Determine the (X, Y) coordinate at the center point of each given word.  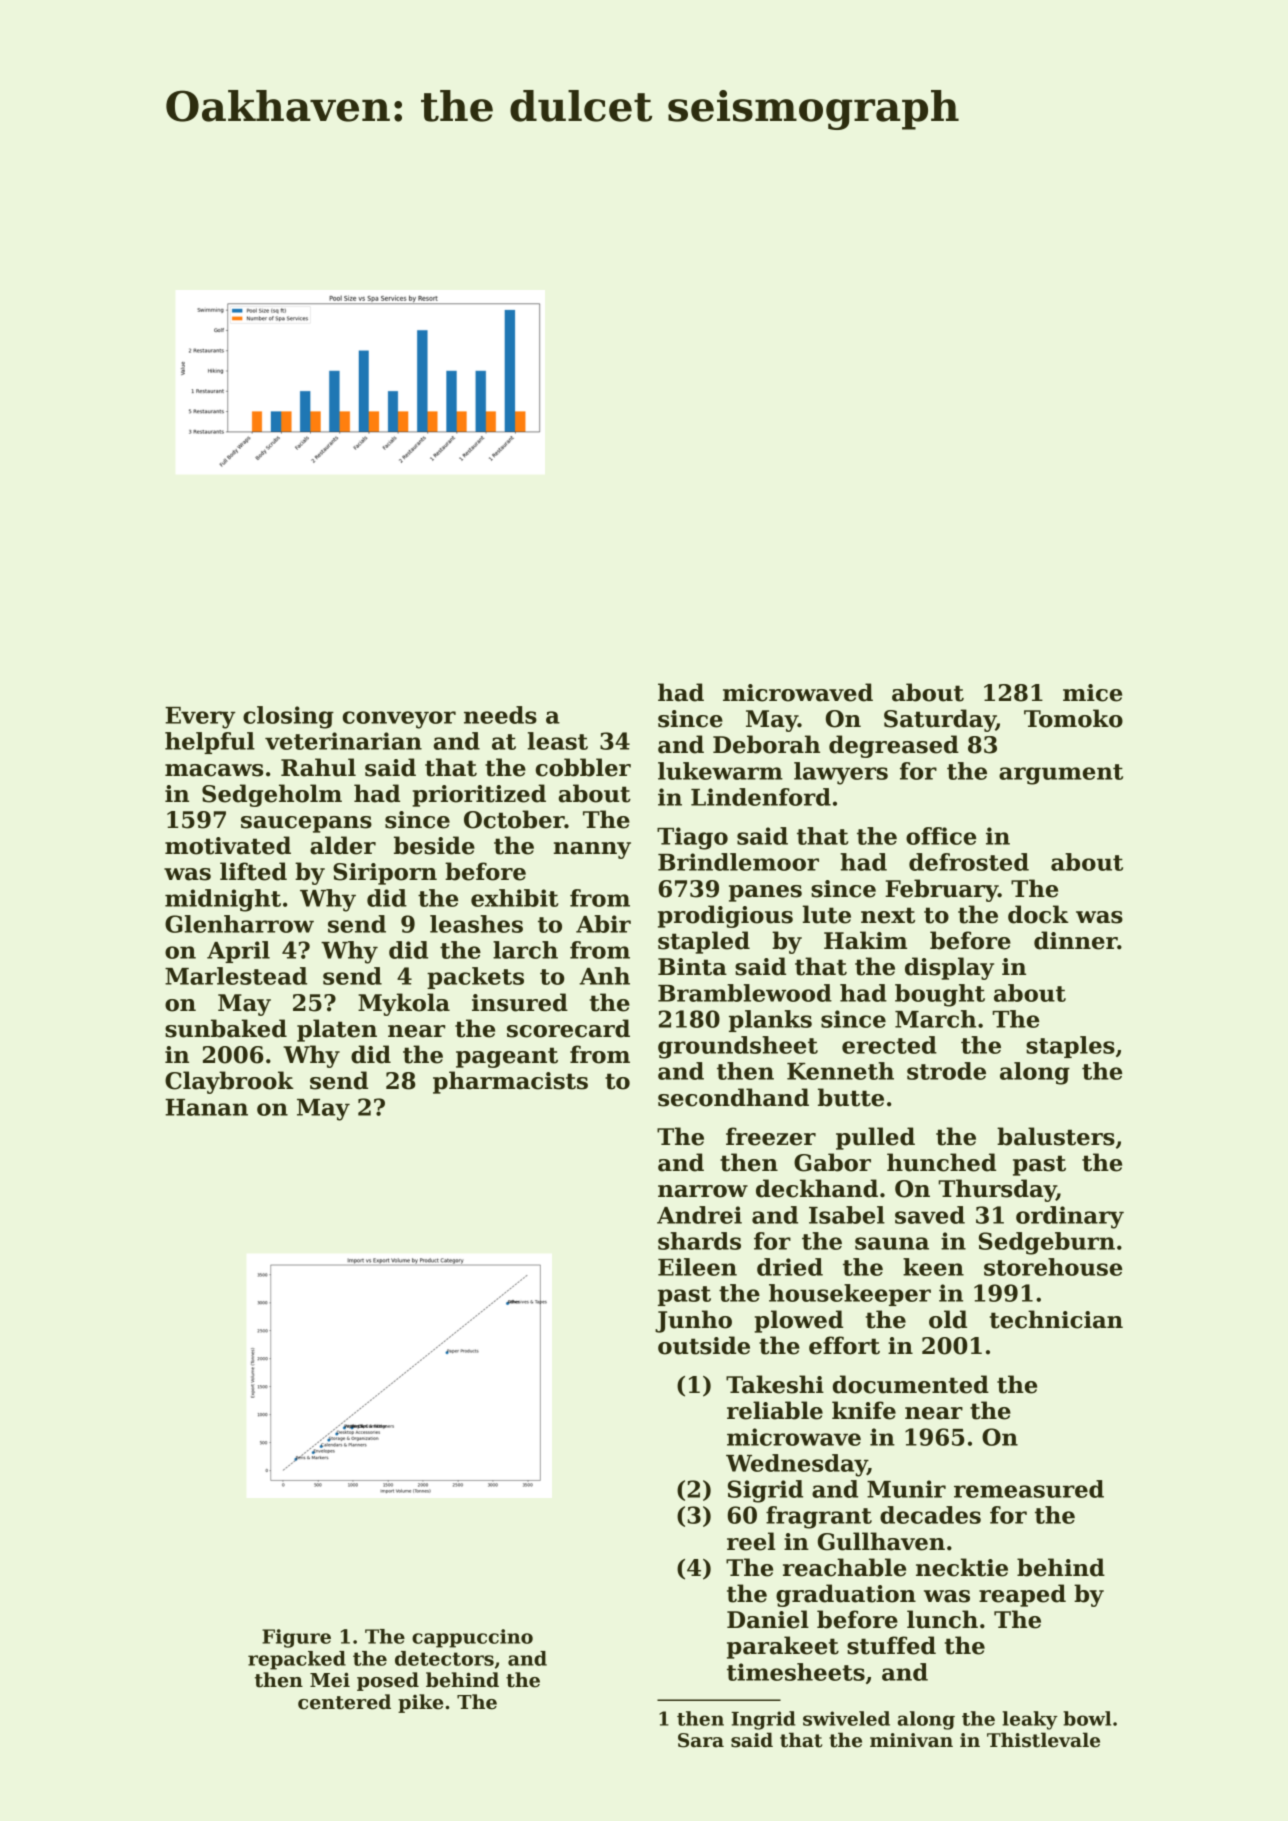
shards (699, 1241)
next (888, 915)
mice (1092, 693)
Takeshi (775, 1384)
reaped (1022, 1595)
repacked (297, 1660)
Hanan (206, 1107)
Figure (296, 1638)
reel (751, 1541)
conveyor (399, 720)
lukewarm (720, 771)
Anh (604, 976)
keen (933, 1267)
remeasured (1029, 1489)
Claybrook (229, 1082)
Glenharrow (239, 924)
